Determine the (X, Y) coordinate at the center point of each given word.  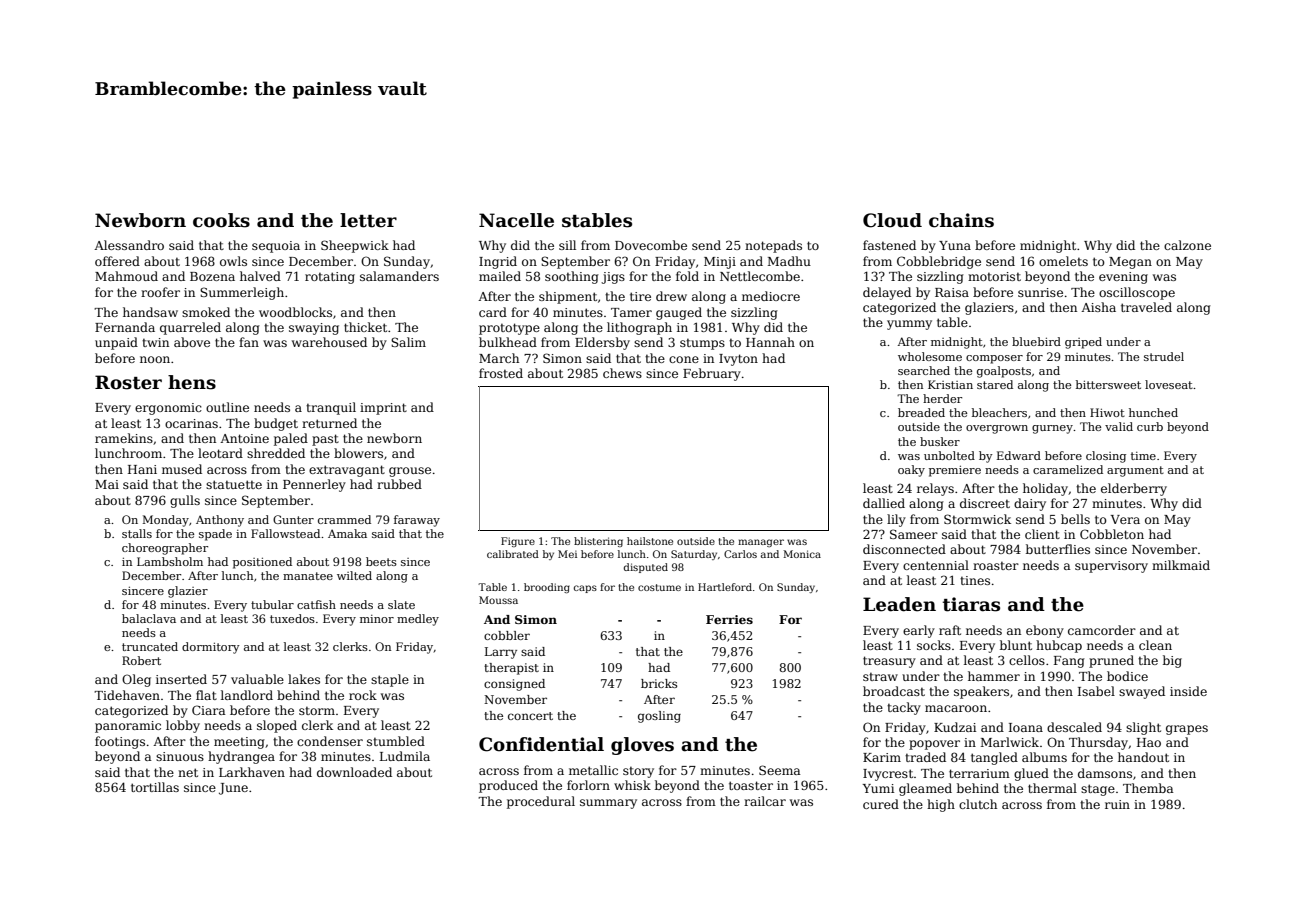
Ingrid (498, 262)
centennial (936, 565)
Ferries (729, 619)
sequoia (276, 247)
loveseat (1169, 384)
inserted (181, 679)
